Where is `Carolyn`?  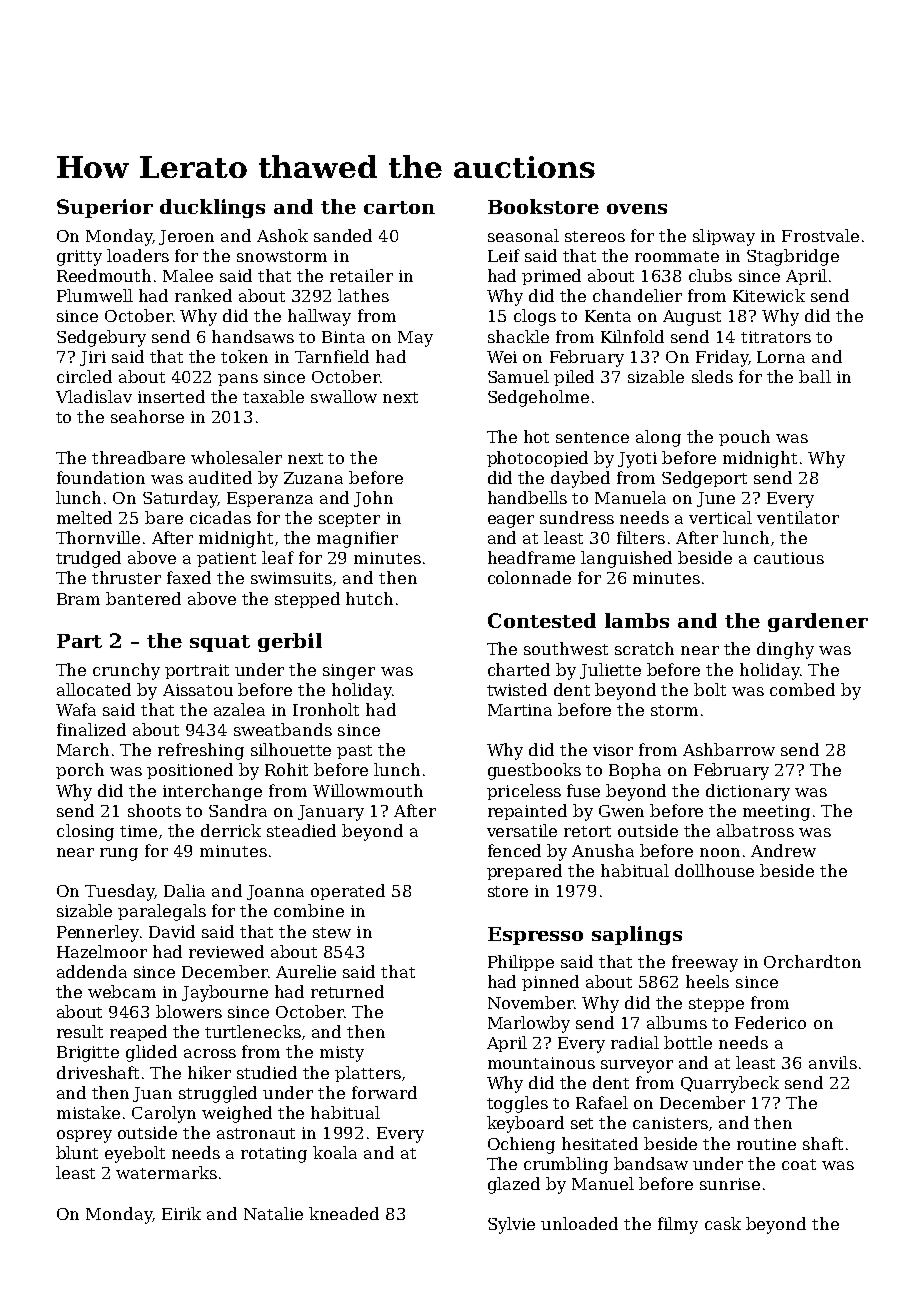 Carolyn is located at coordinates (164, 1114).
